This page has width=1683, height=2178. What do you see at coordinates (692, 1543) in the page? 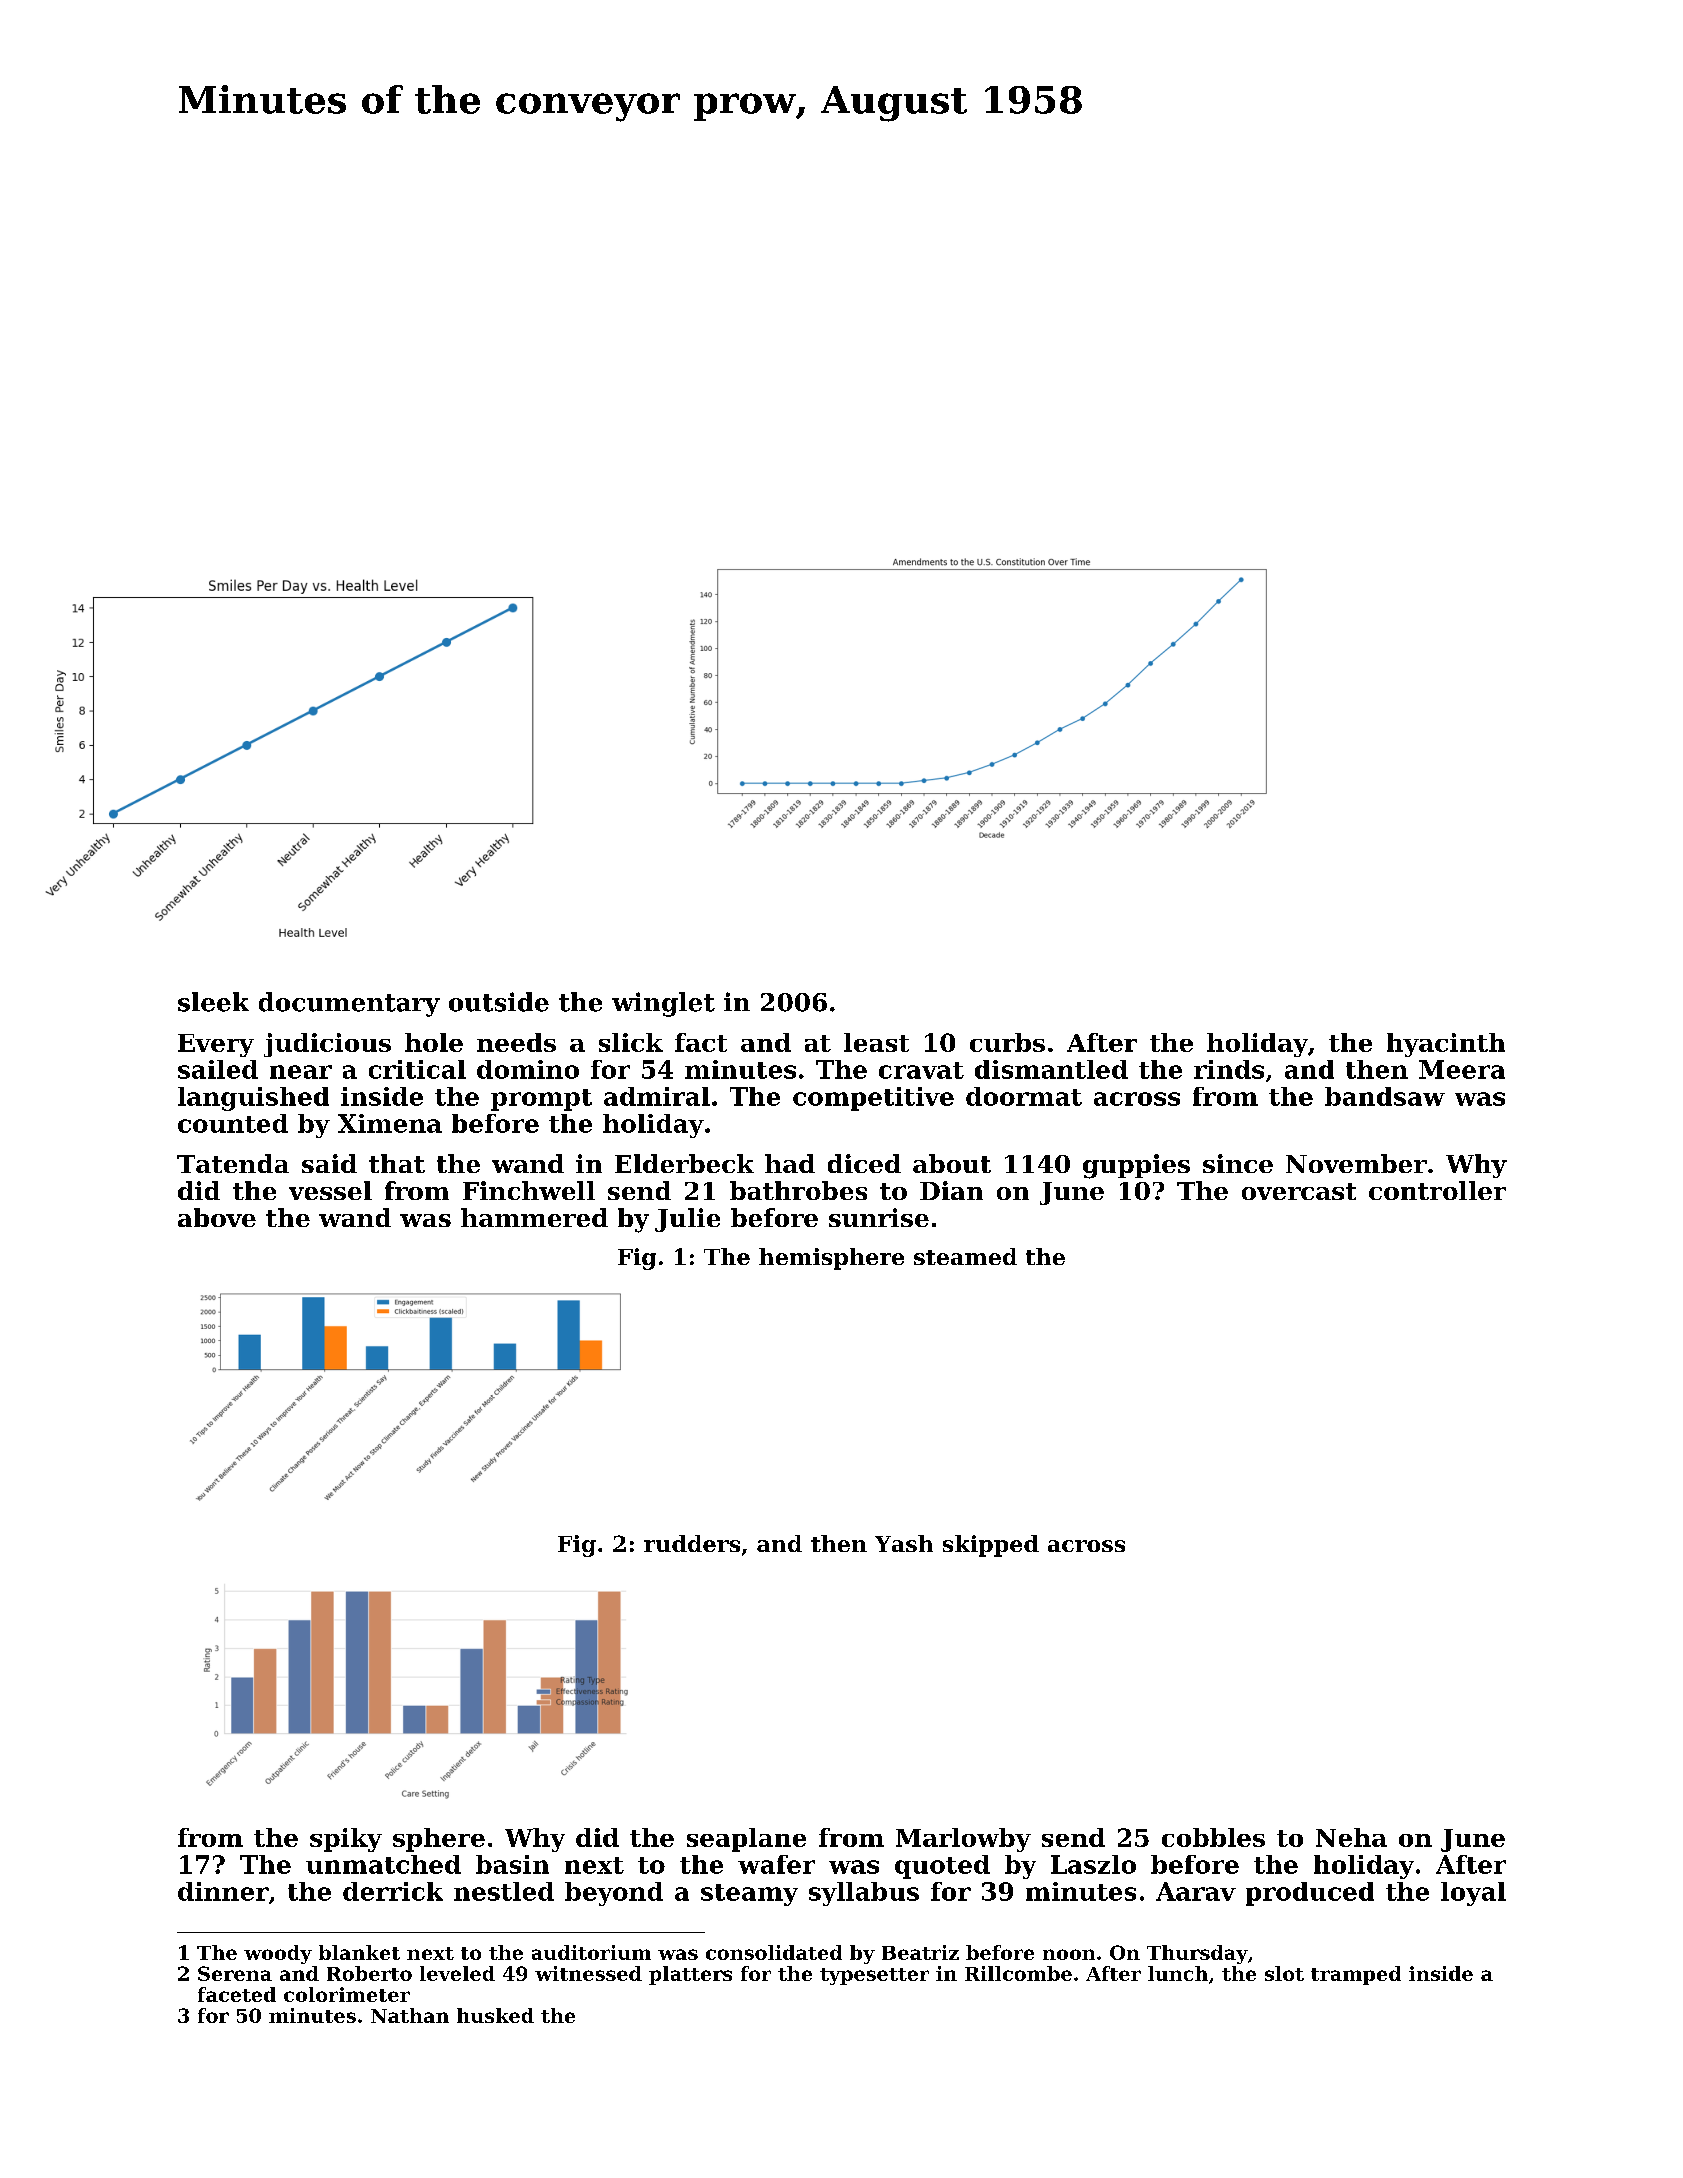
I see `rudders` at bounding box center [692, 1543].
